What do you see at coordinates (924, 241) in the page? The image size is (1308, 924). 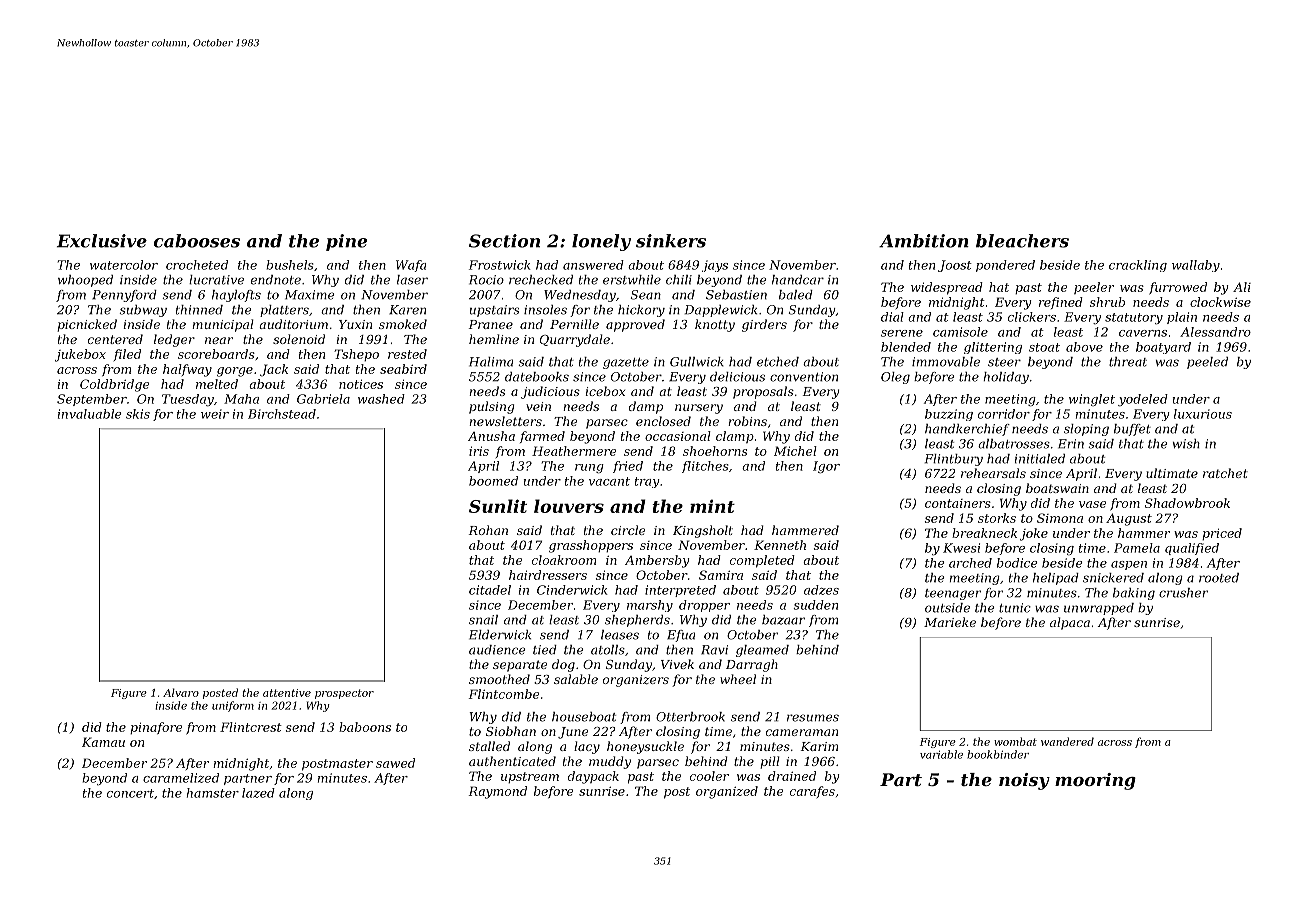 I see `Ambition` at bounding box center [924, 241].
